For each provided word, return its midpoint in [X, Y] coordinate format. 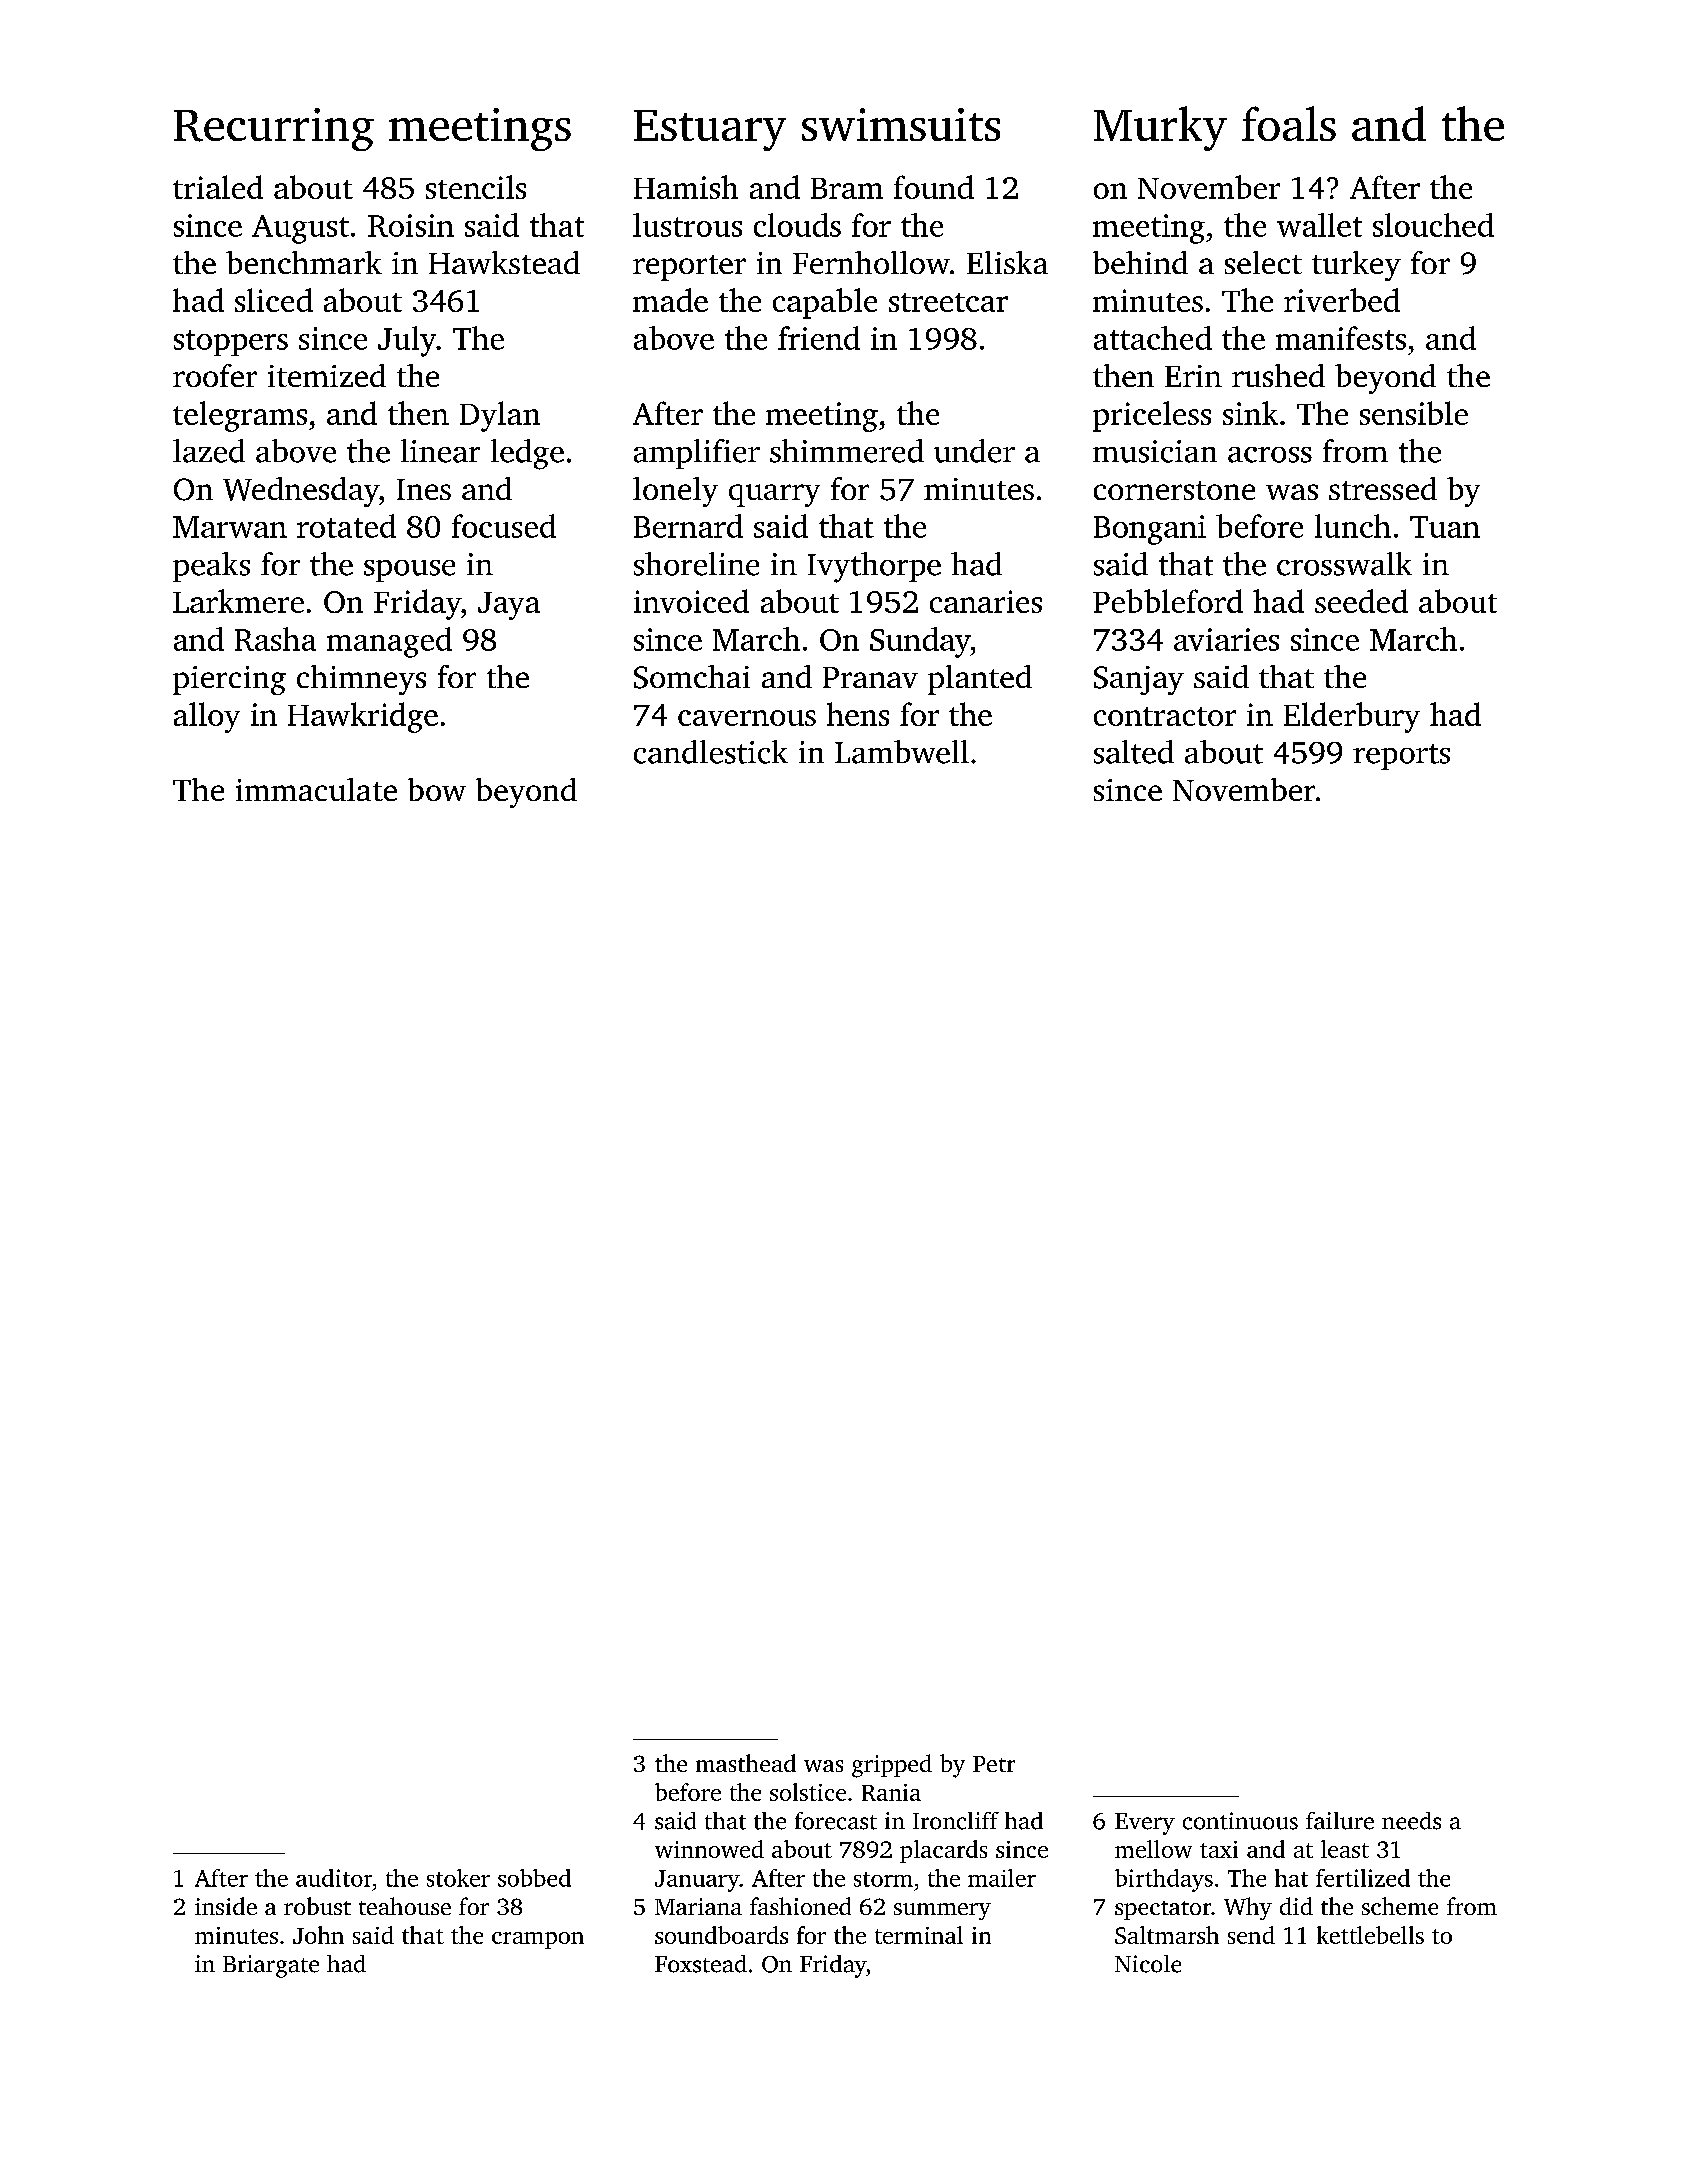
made [670, 300]
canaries [986, 601]
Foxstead [701, 1964]
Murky [1160, 128]
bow [437, 789]
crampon [538, 1940]
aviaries [1226, 639]
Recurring [274, 129]
